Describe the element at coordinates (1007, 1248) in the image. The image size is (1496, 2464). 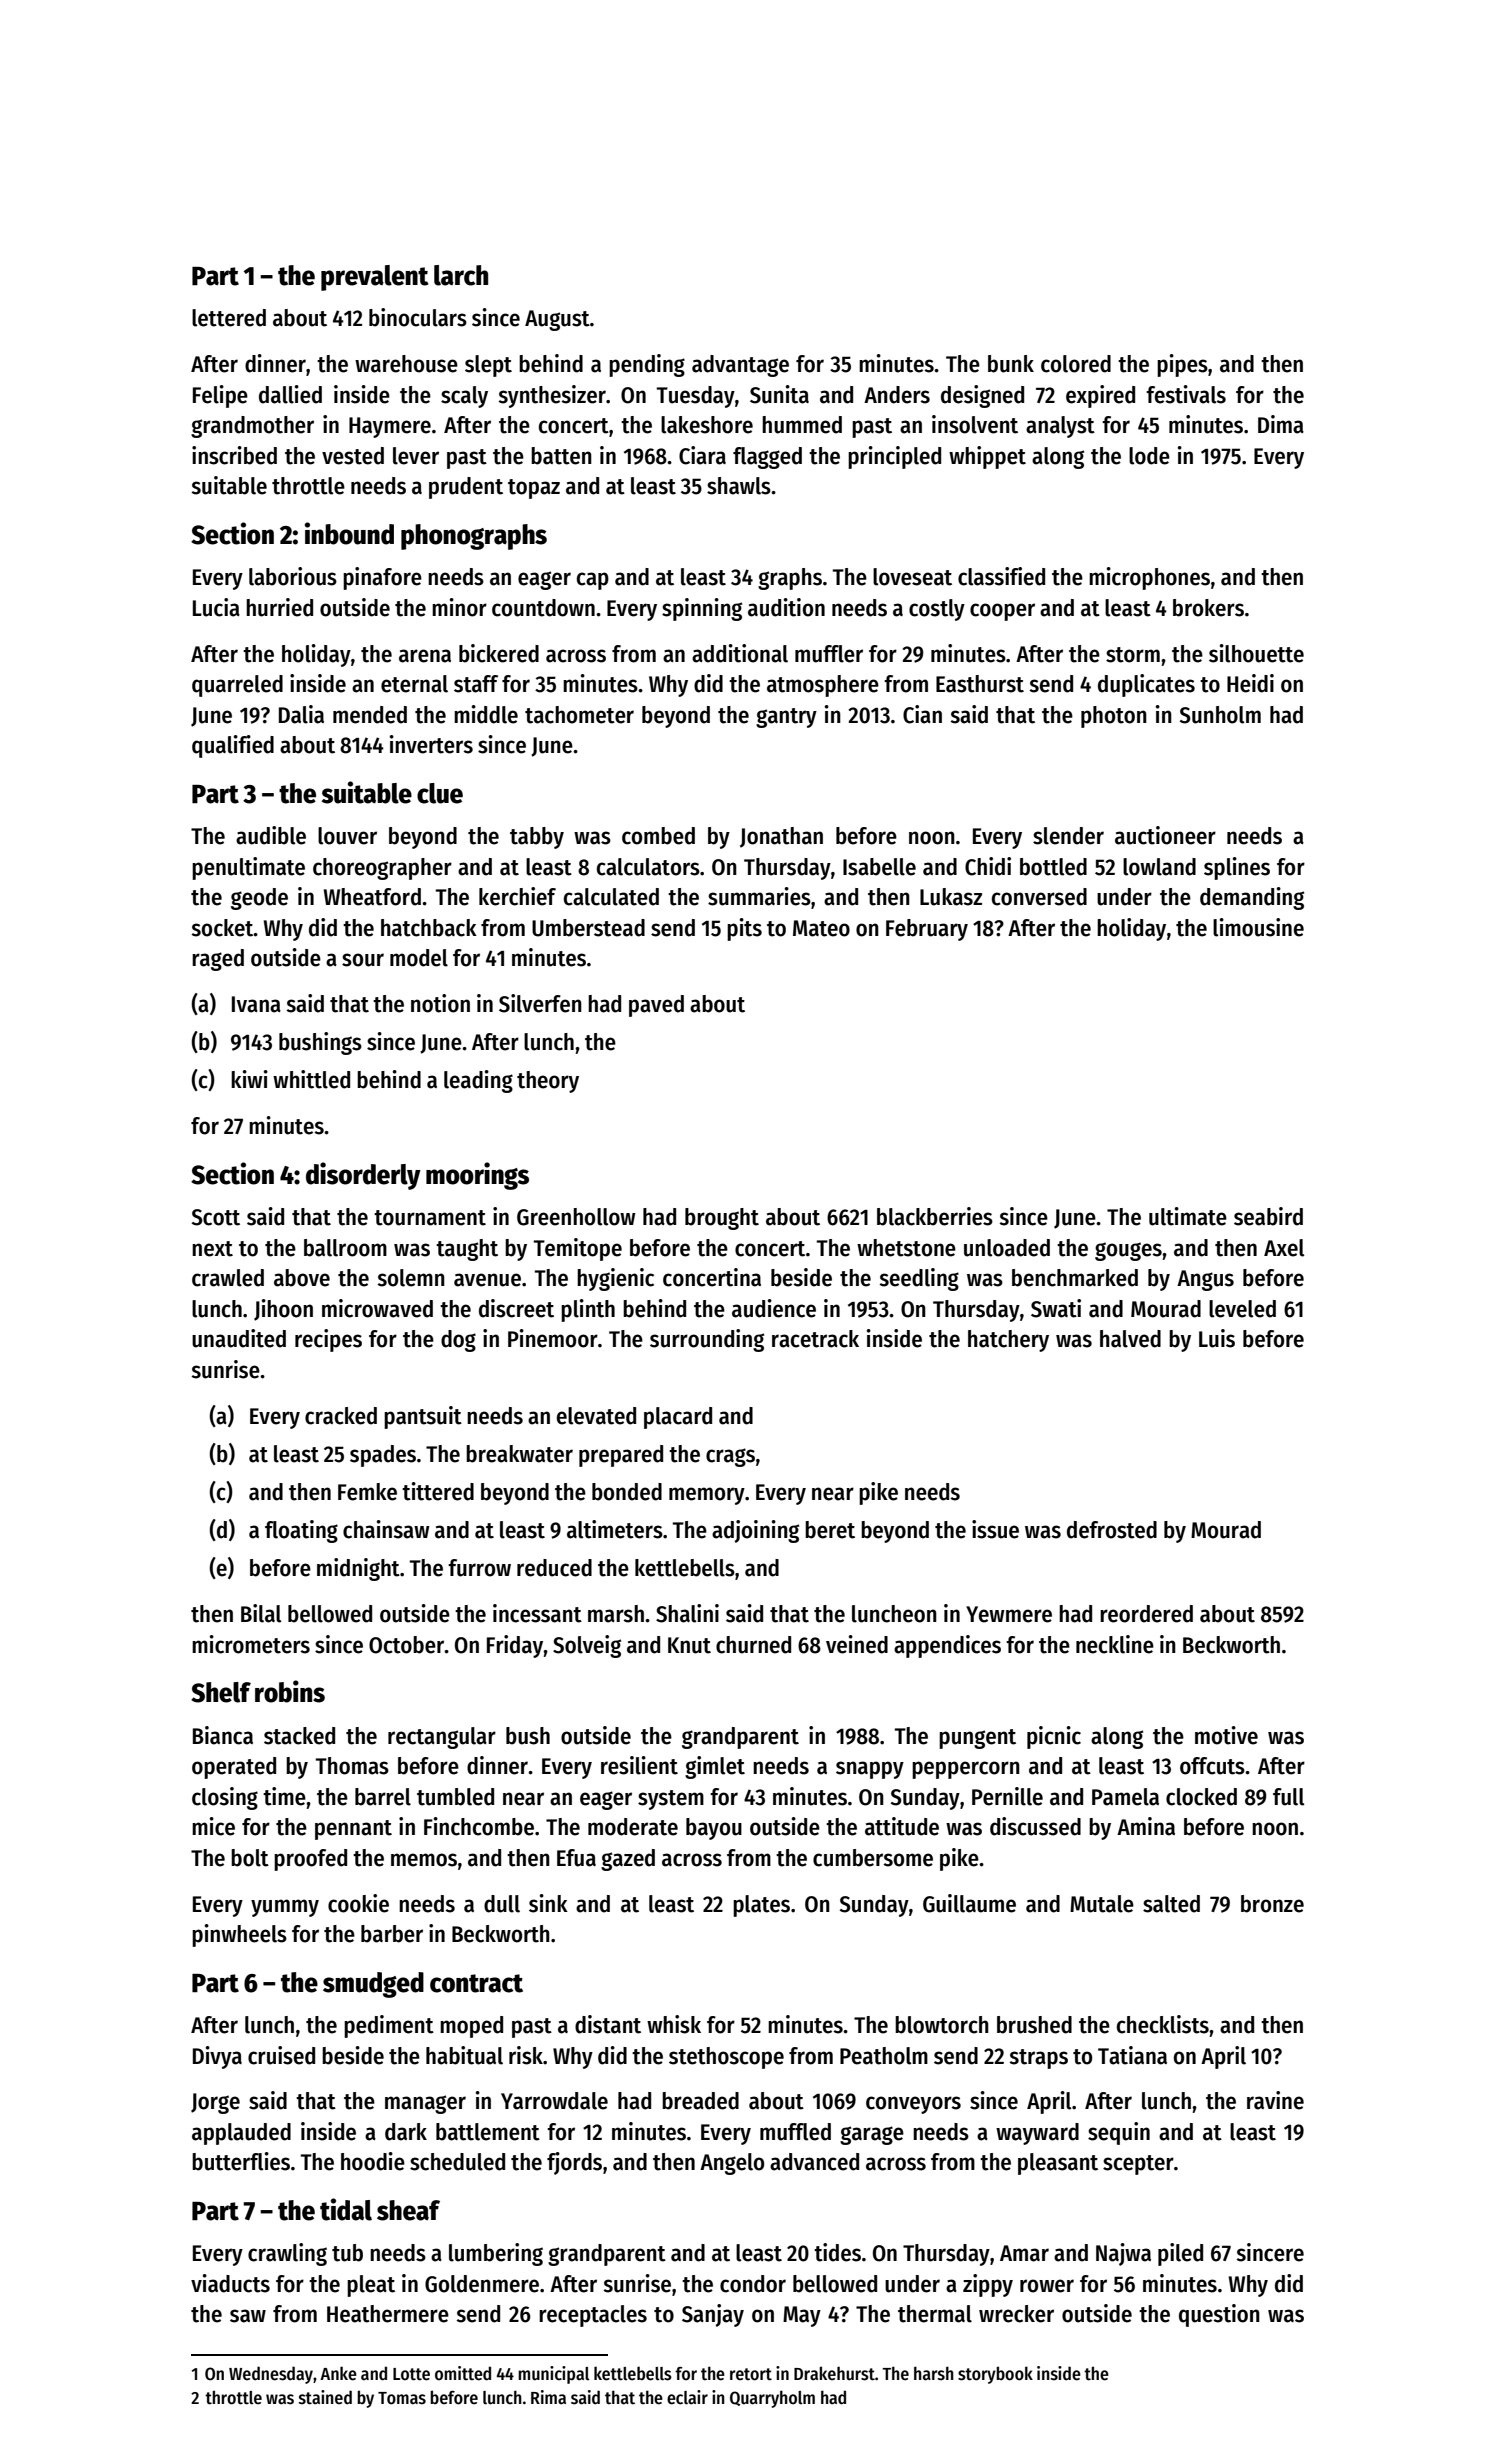
I see `unloaded` at that location.
